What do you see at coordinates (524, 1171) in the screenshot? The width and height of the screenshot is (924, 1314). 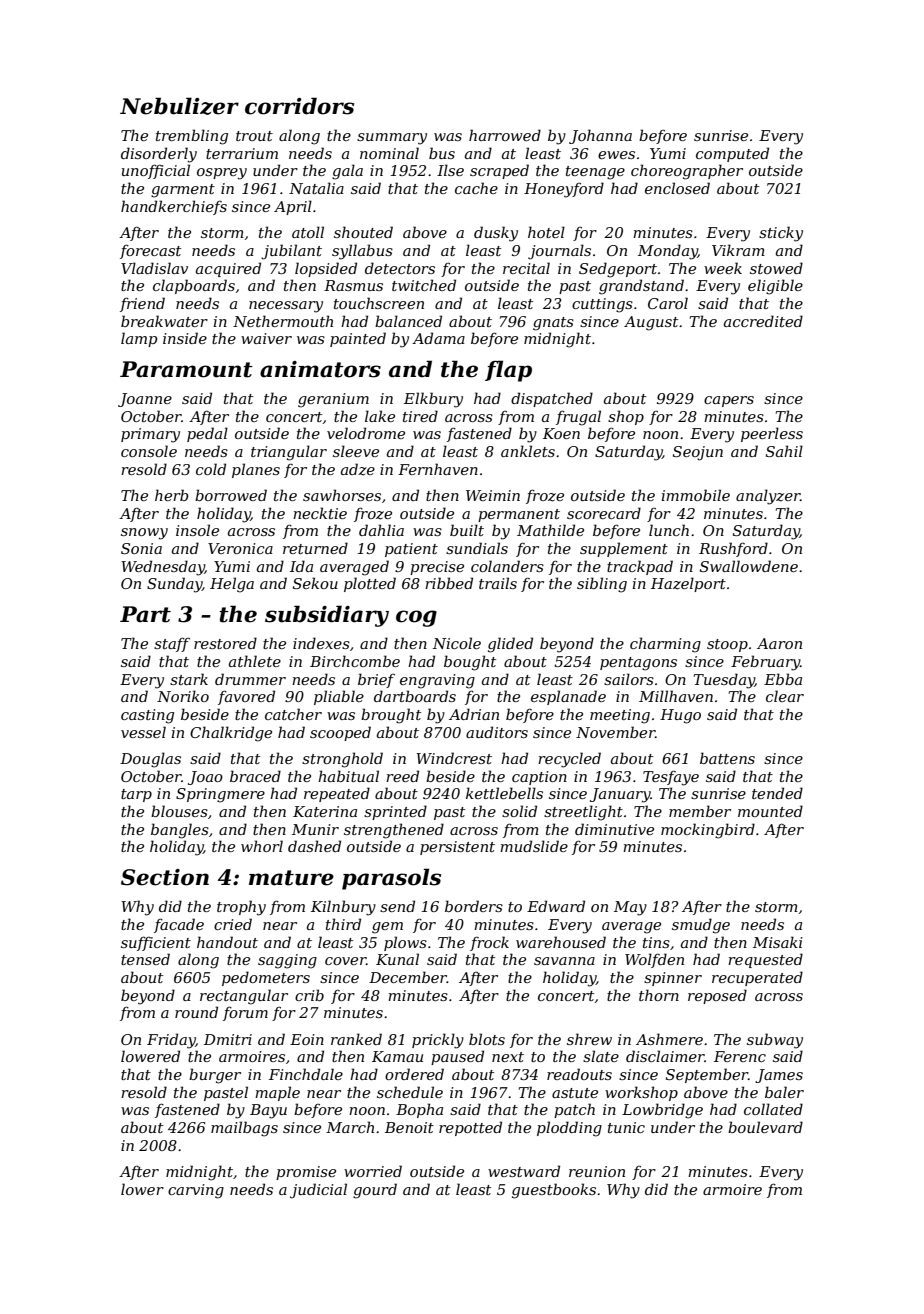 I see `westward` at bounding box center [524, 1171].
